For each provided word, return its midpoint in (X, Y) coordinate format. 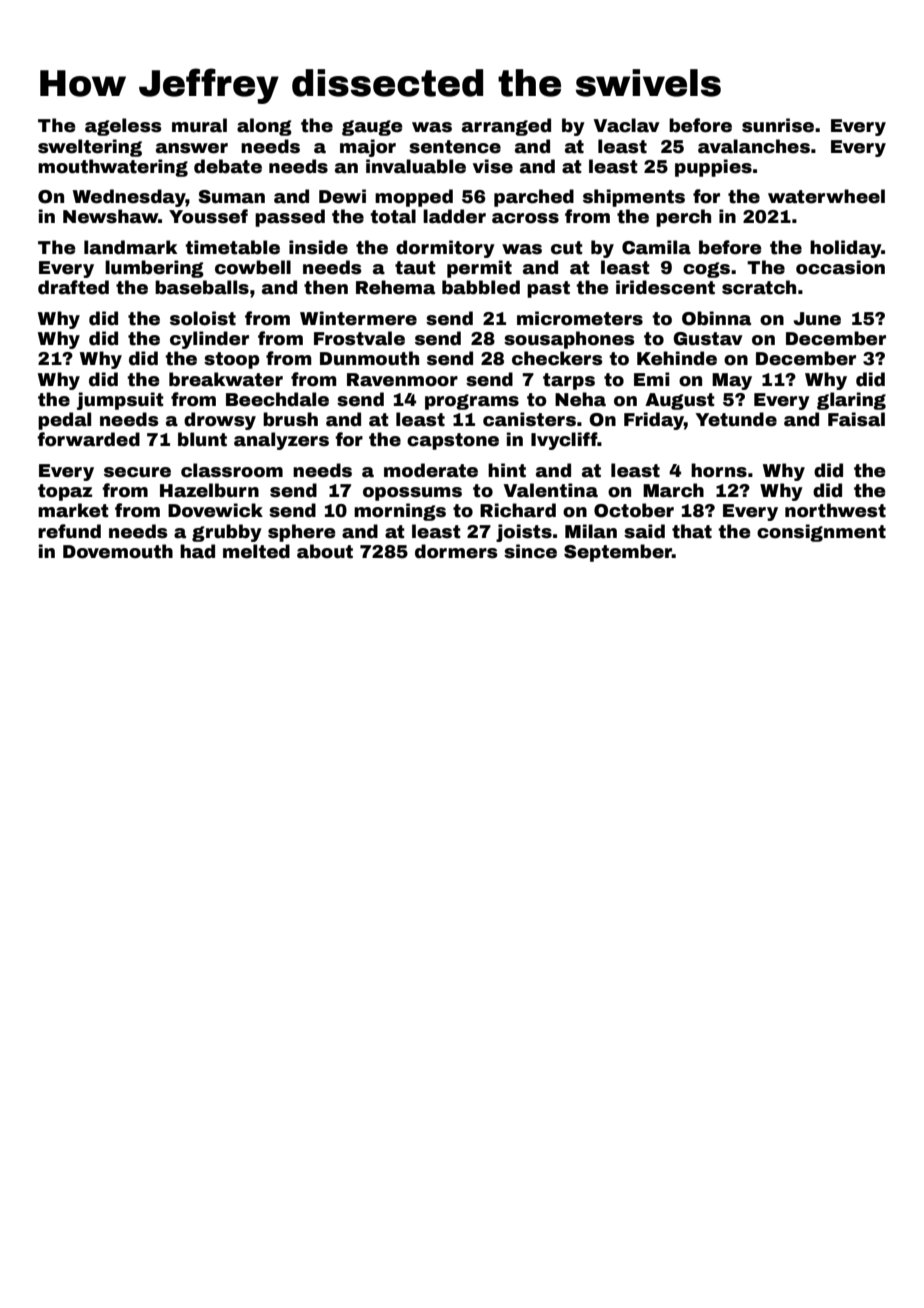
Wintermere (358, 318)
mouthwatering (113, 168)
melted (256, 551)
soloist (203, 318)
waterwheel (826, 196)
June (817, 319)
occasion (840, 267)
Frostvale (359, 338)
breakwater (226, 379)
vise (493, 166)
